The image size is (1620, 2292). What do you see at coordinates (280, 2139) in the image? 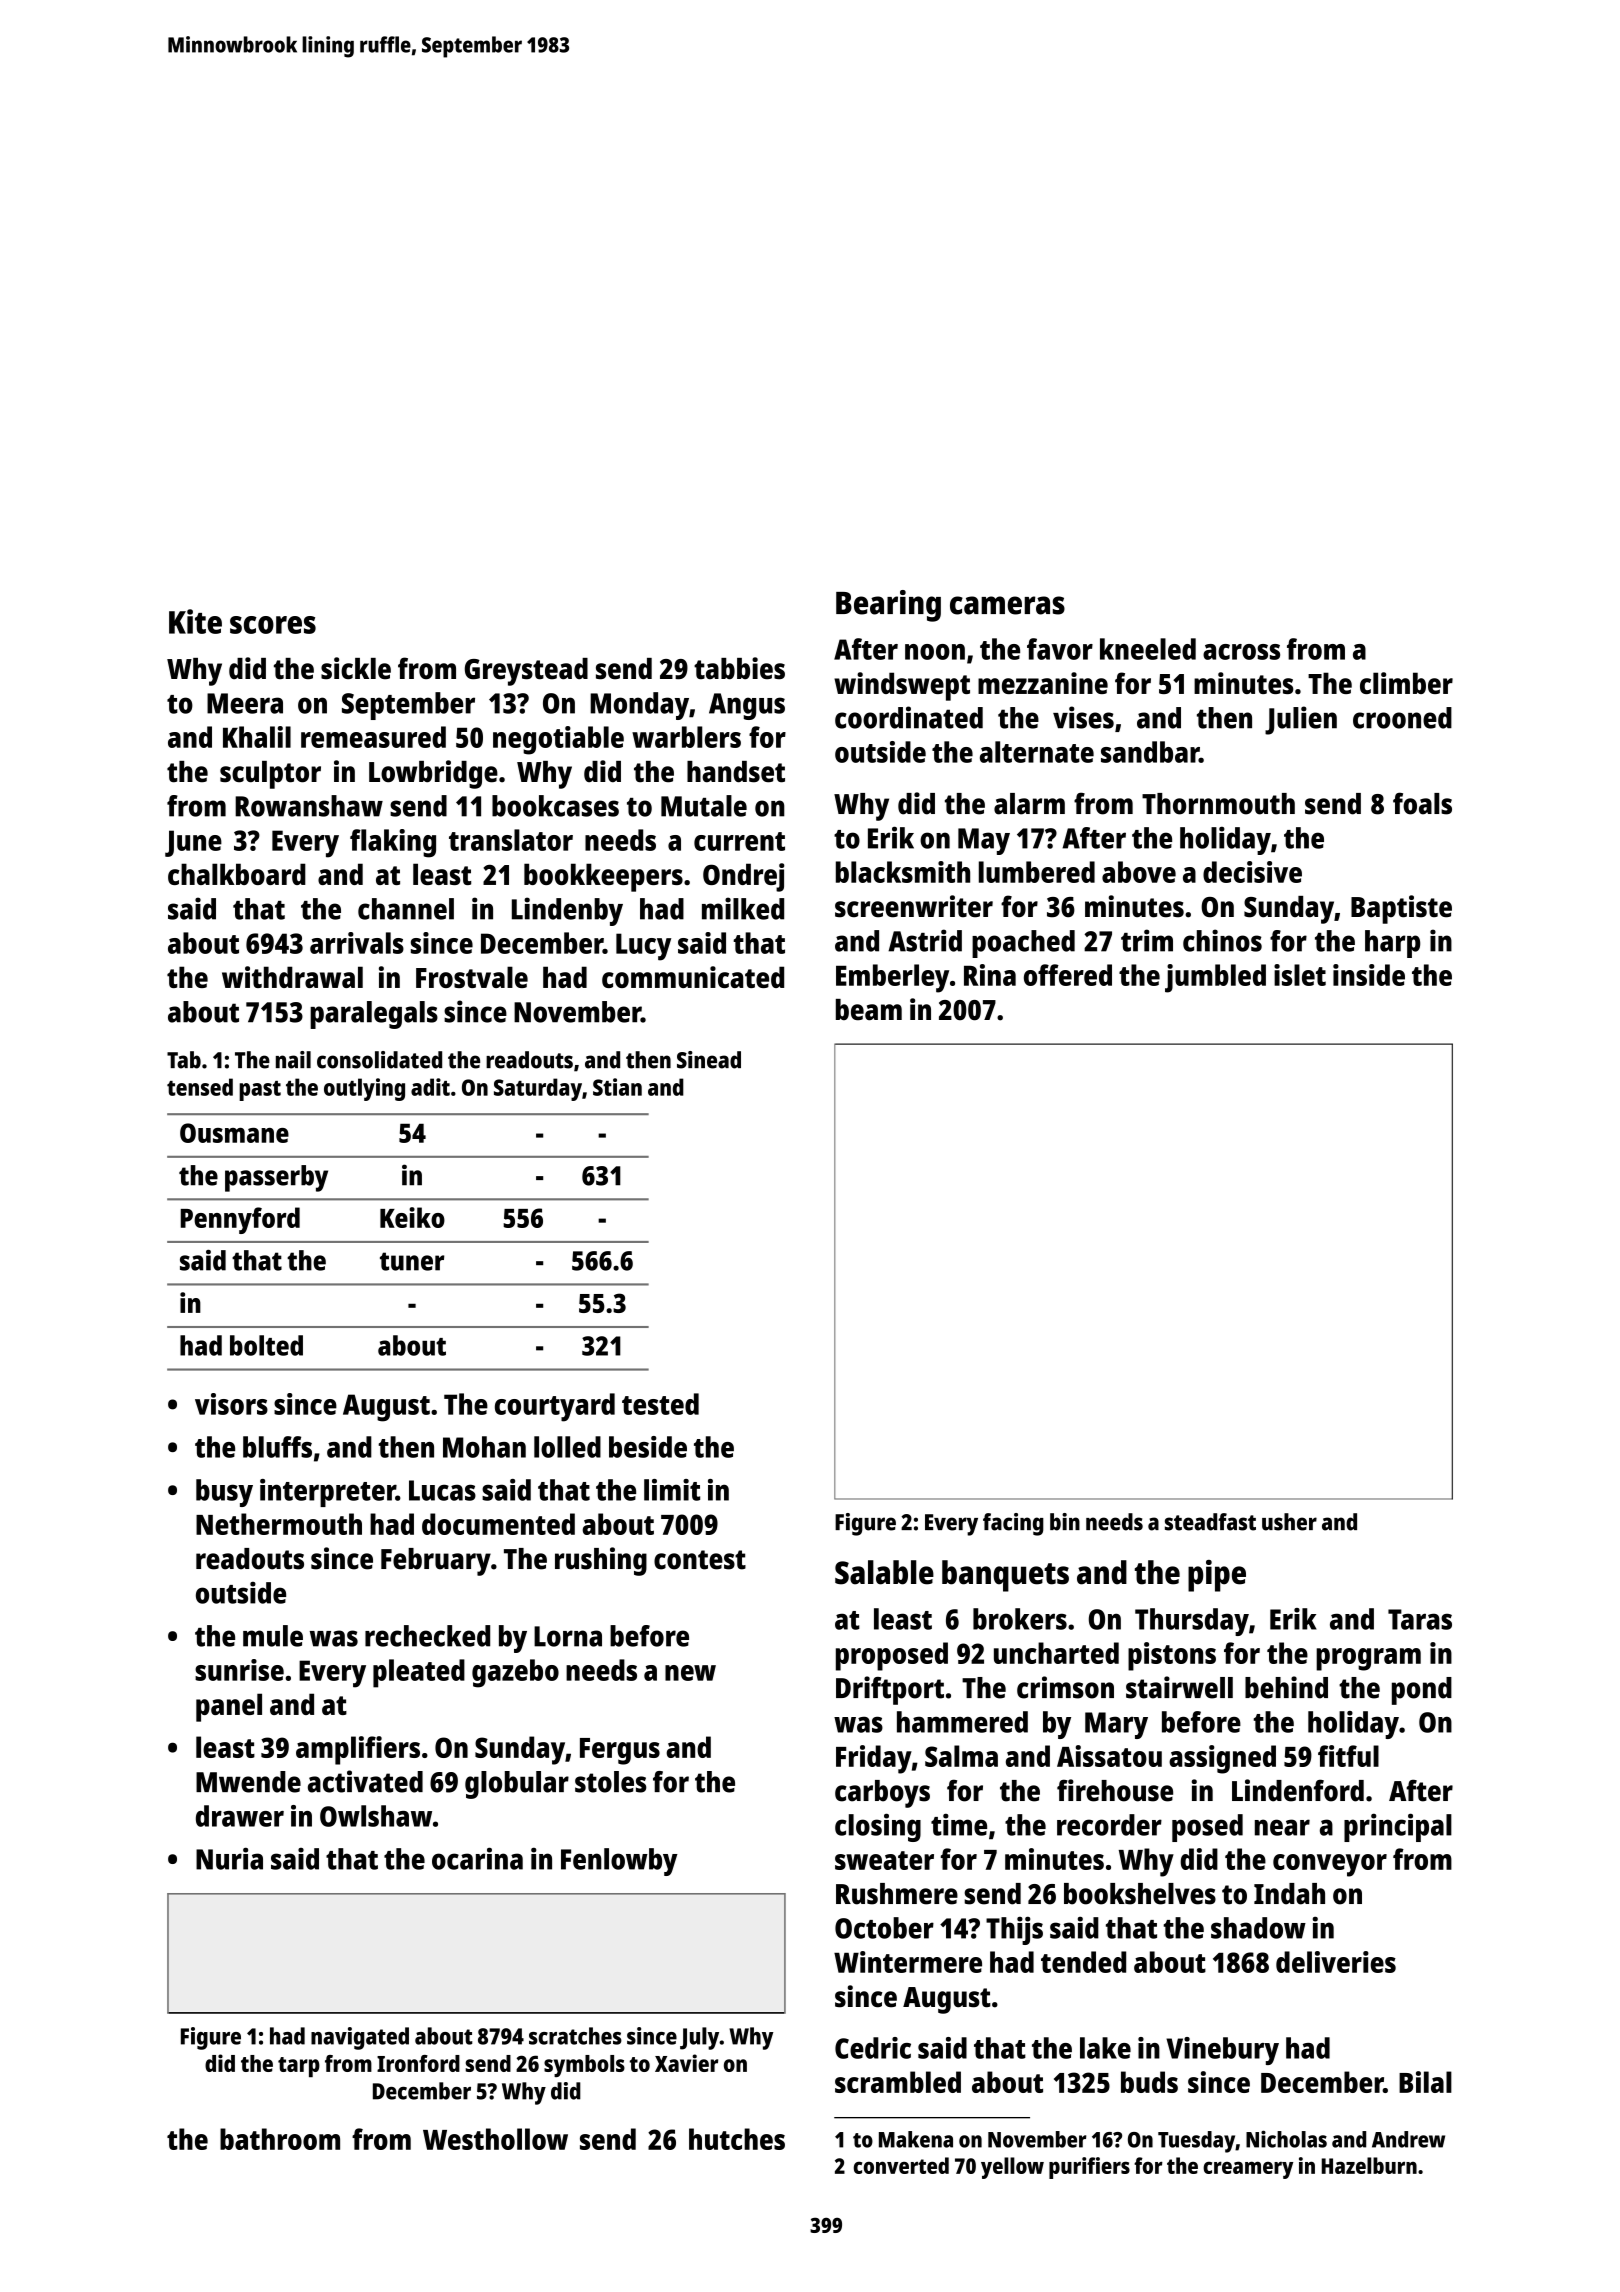
I see `bathroom` at bounding box center [280, 2139].
